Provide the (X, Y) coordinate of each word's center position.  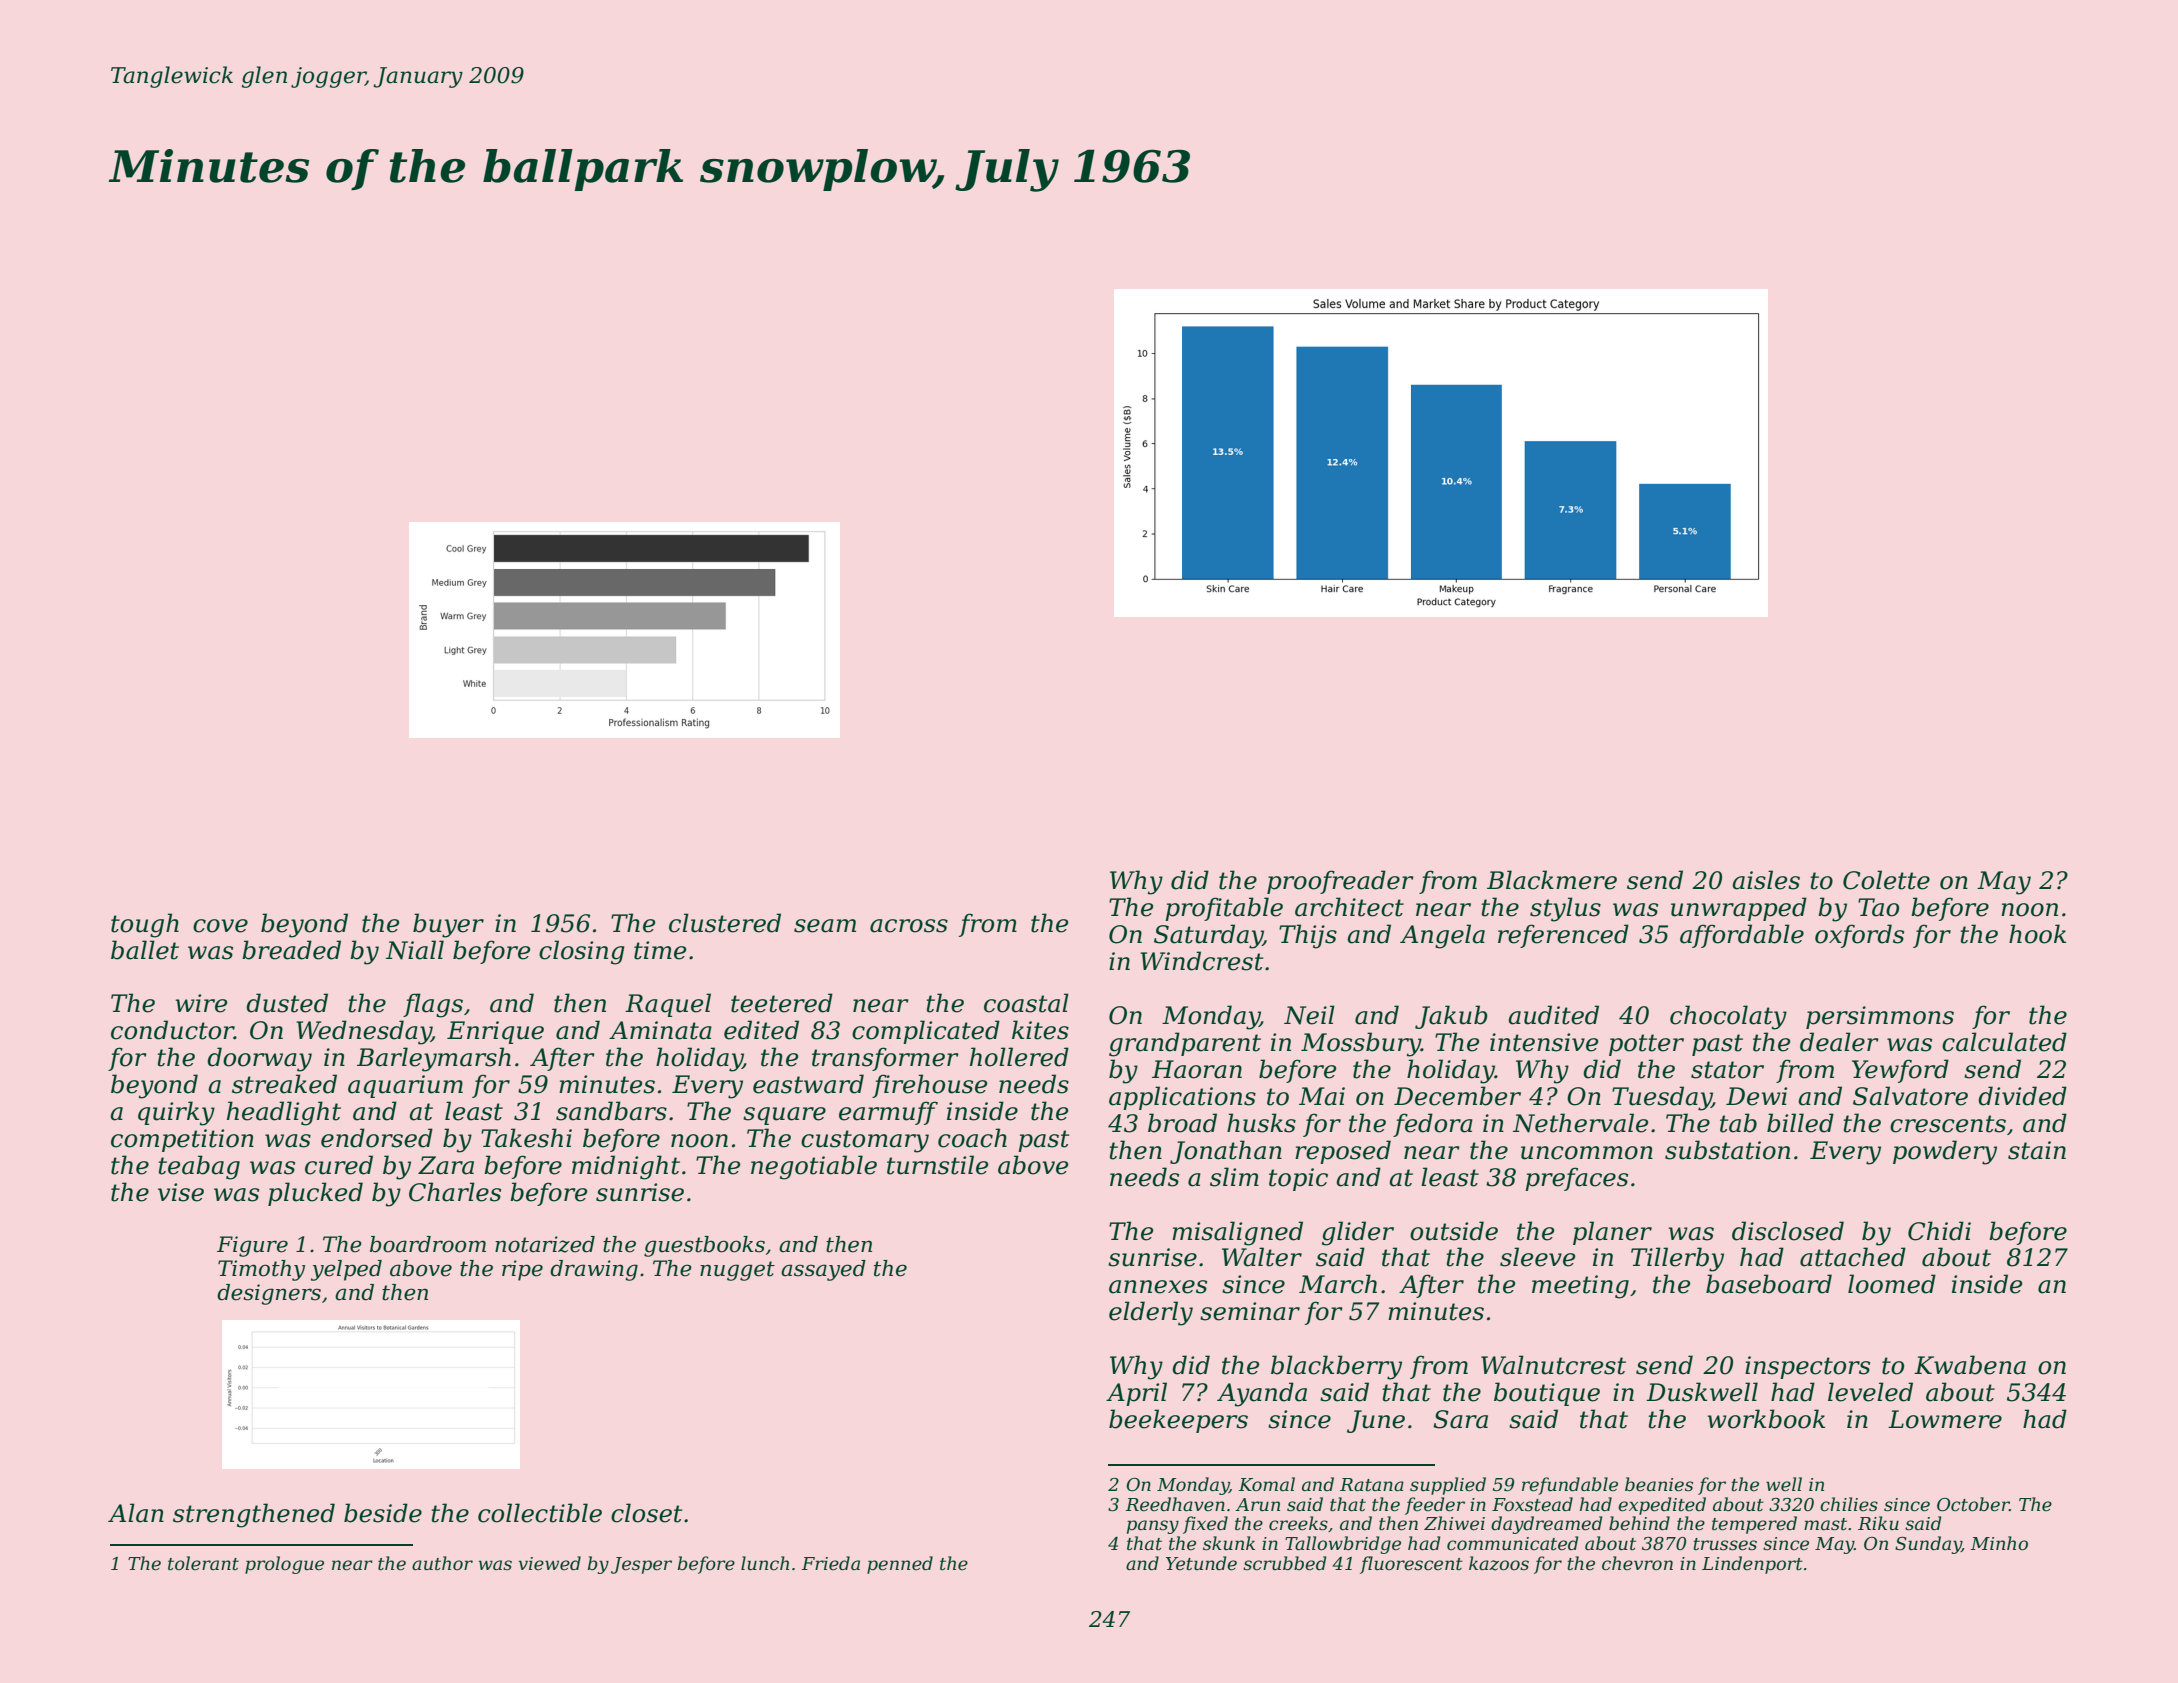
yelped (346, 1270)
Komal (1266, 1484)
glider (1358, 1233)
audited (1553, 1015)
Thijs (1308, 936)
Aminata (660, 1030)
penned (900, 1565)
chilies (1849, 1504)
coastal (1026, 1003)
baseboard (1769, 1284)
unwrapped (1739, 909)
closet (646, 1513)
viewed (550, 1563)
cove (220, 926)
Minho (1999, 1543)
